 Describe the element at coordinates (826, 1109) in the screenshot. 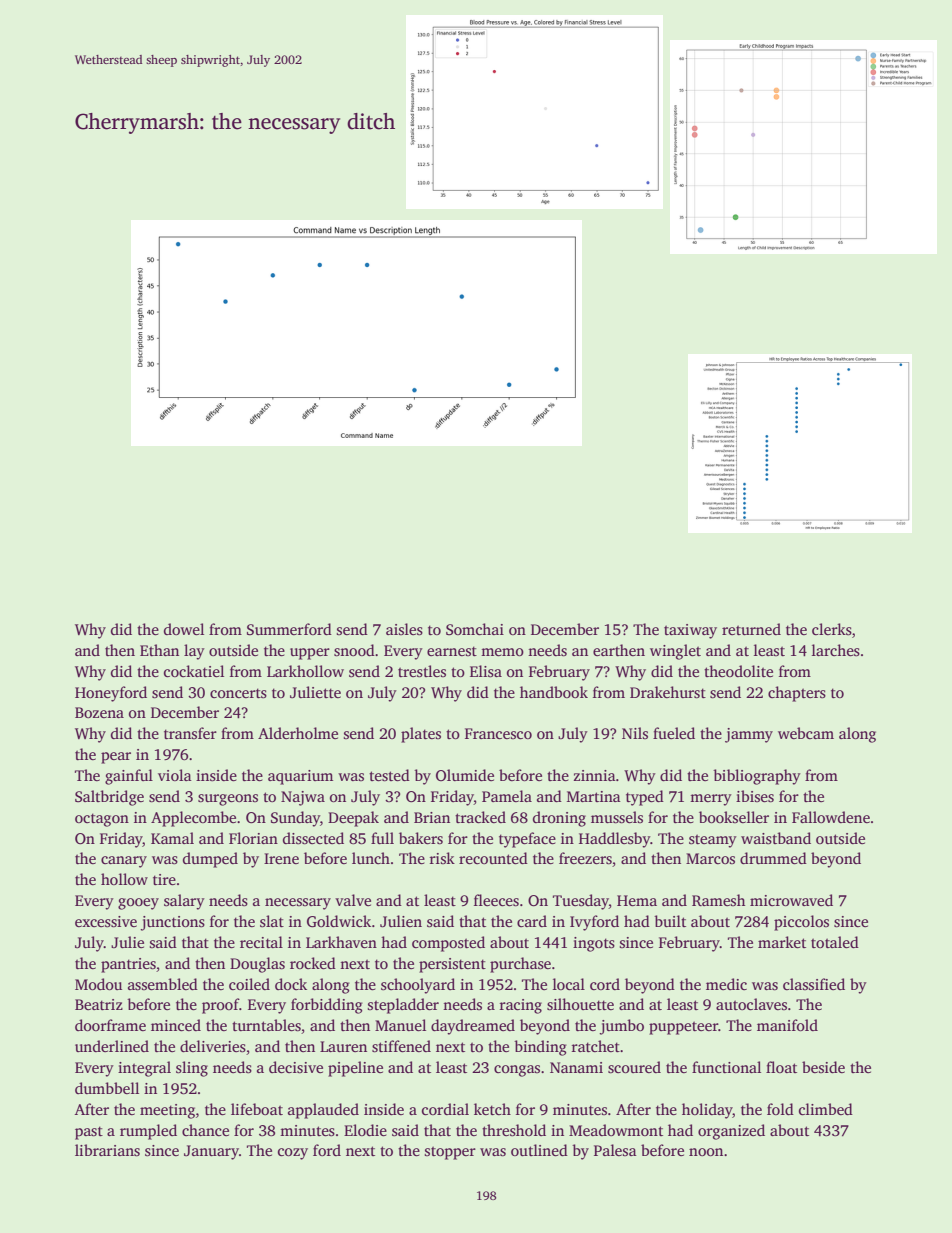

I see `climbed` at that location.
